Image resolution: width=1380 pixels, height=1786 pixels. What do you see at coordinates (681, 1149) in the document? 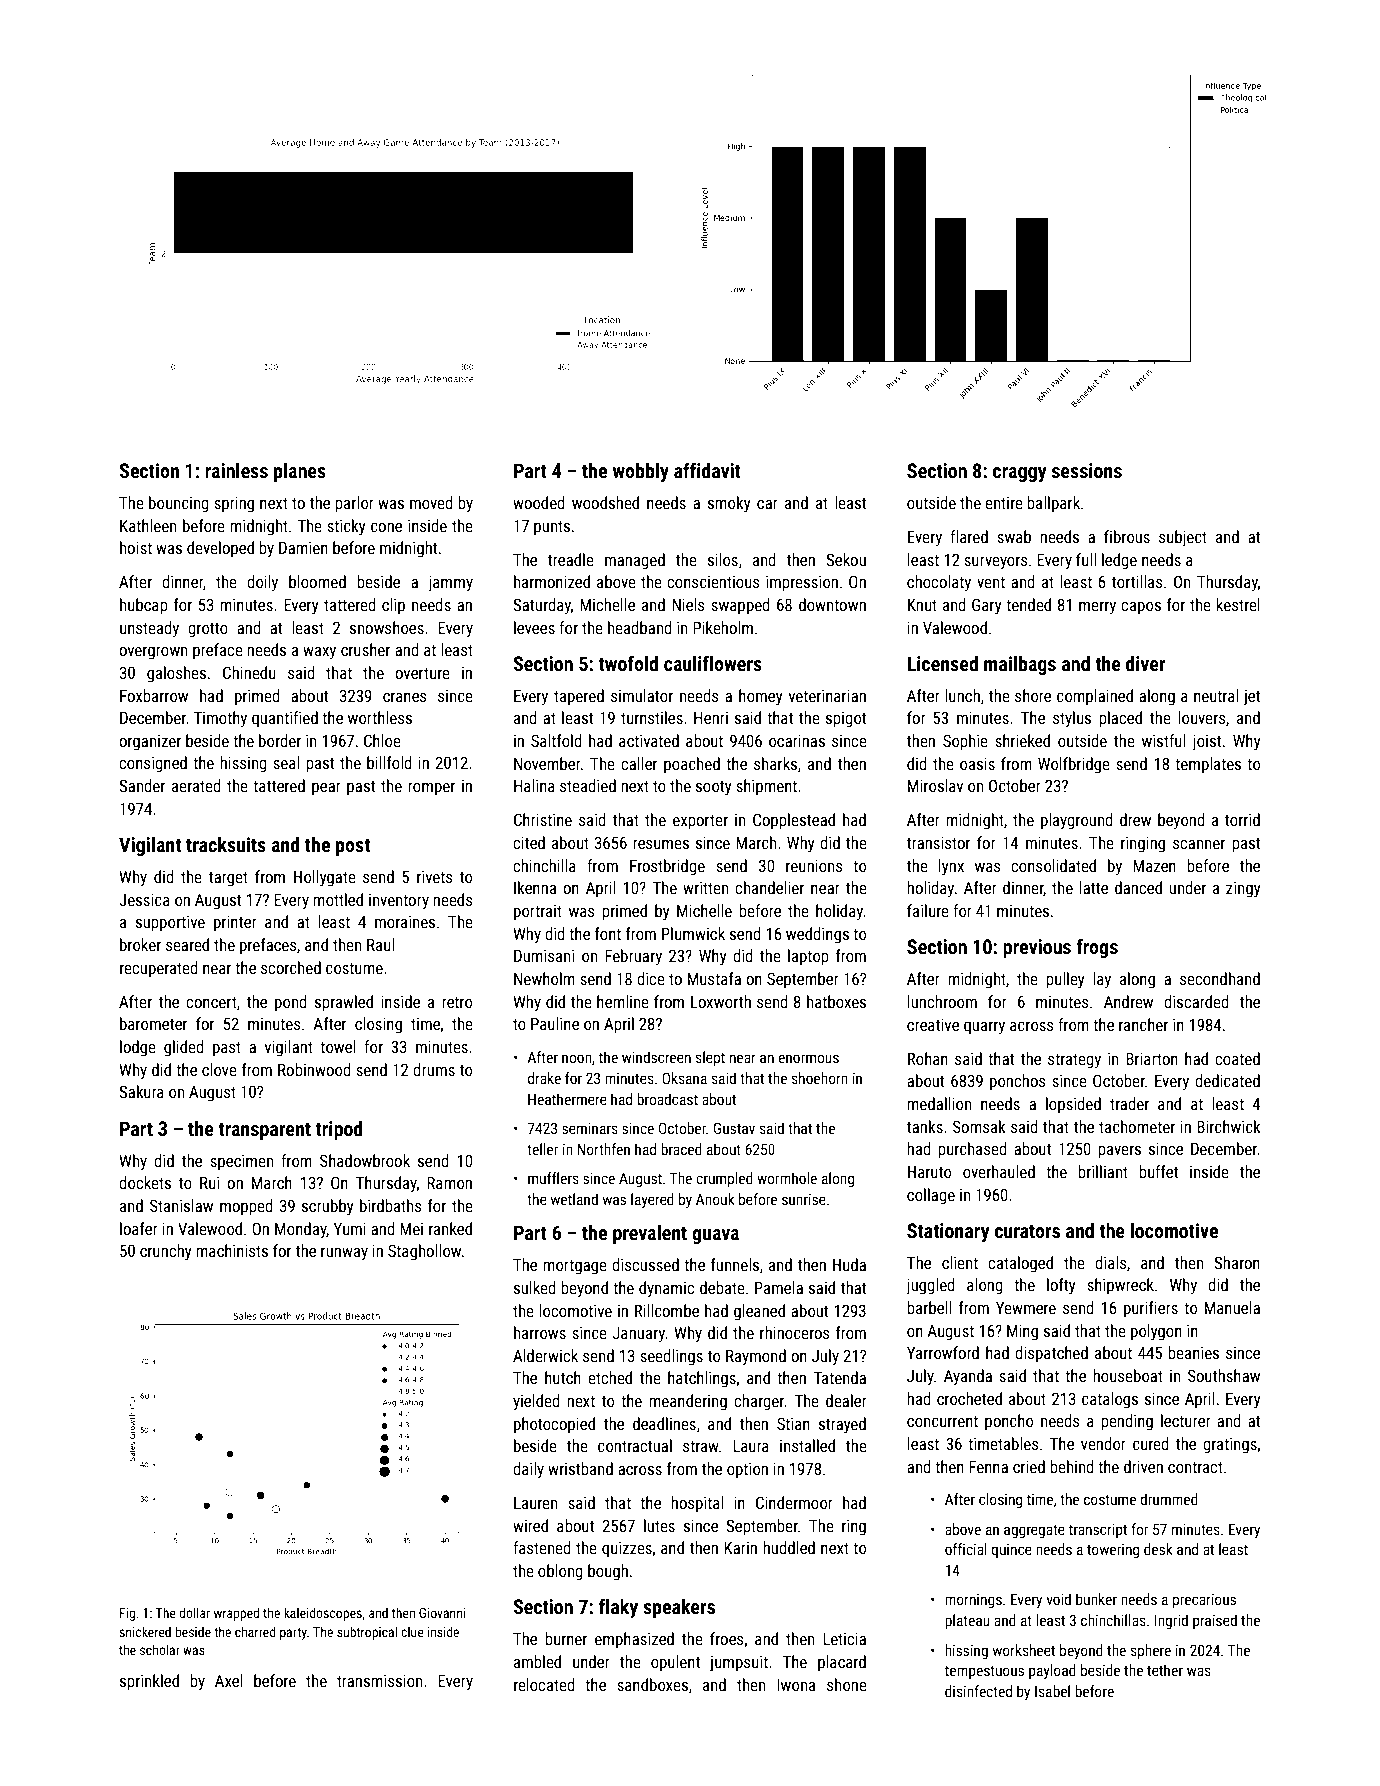
I see `braced` at bounding box center [681, 1149].
